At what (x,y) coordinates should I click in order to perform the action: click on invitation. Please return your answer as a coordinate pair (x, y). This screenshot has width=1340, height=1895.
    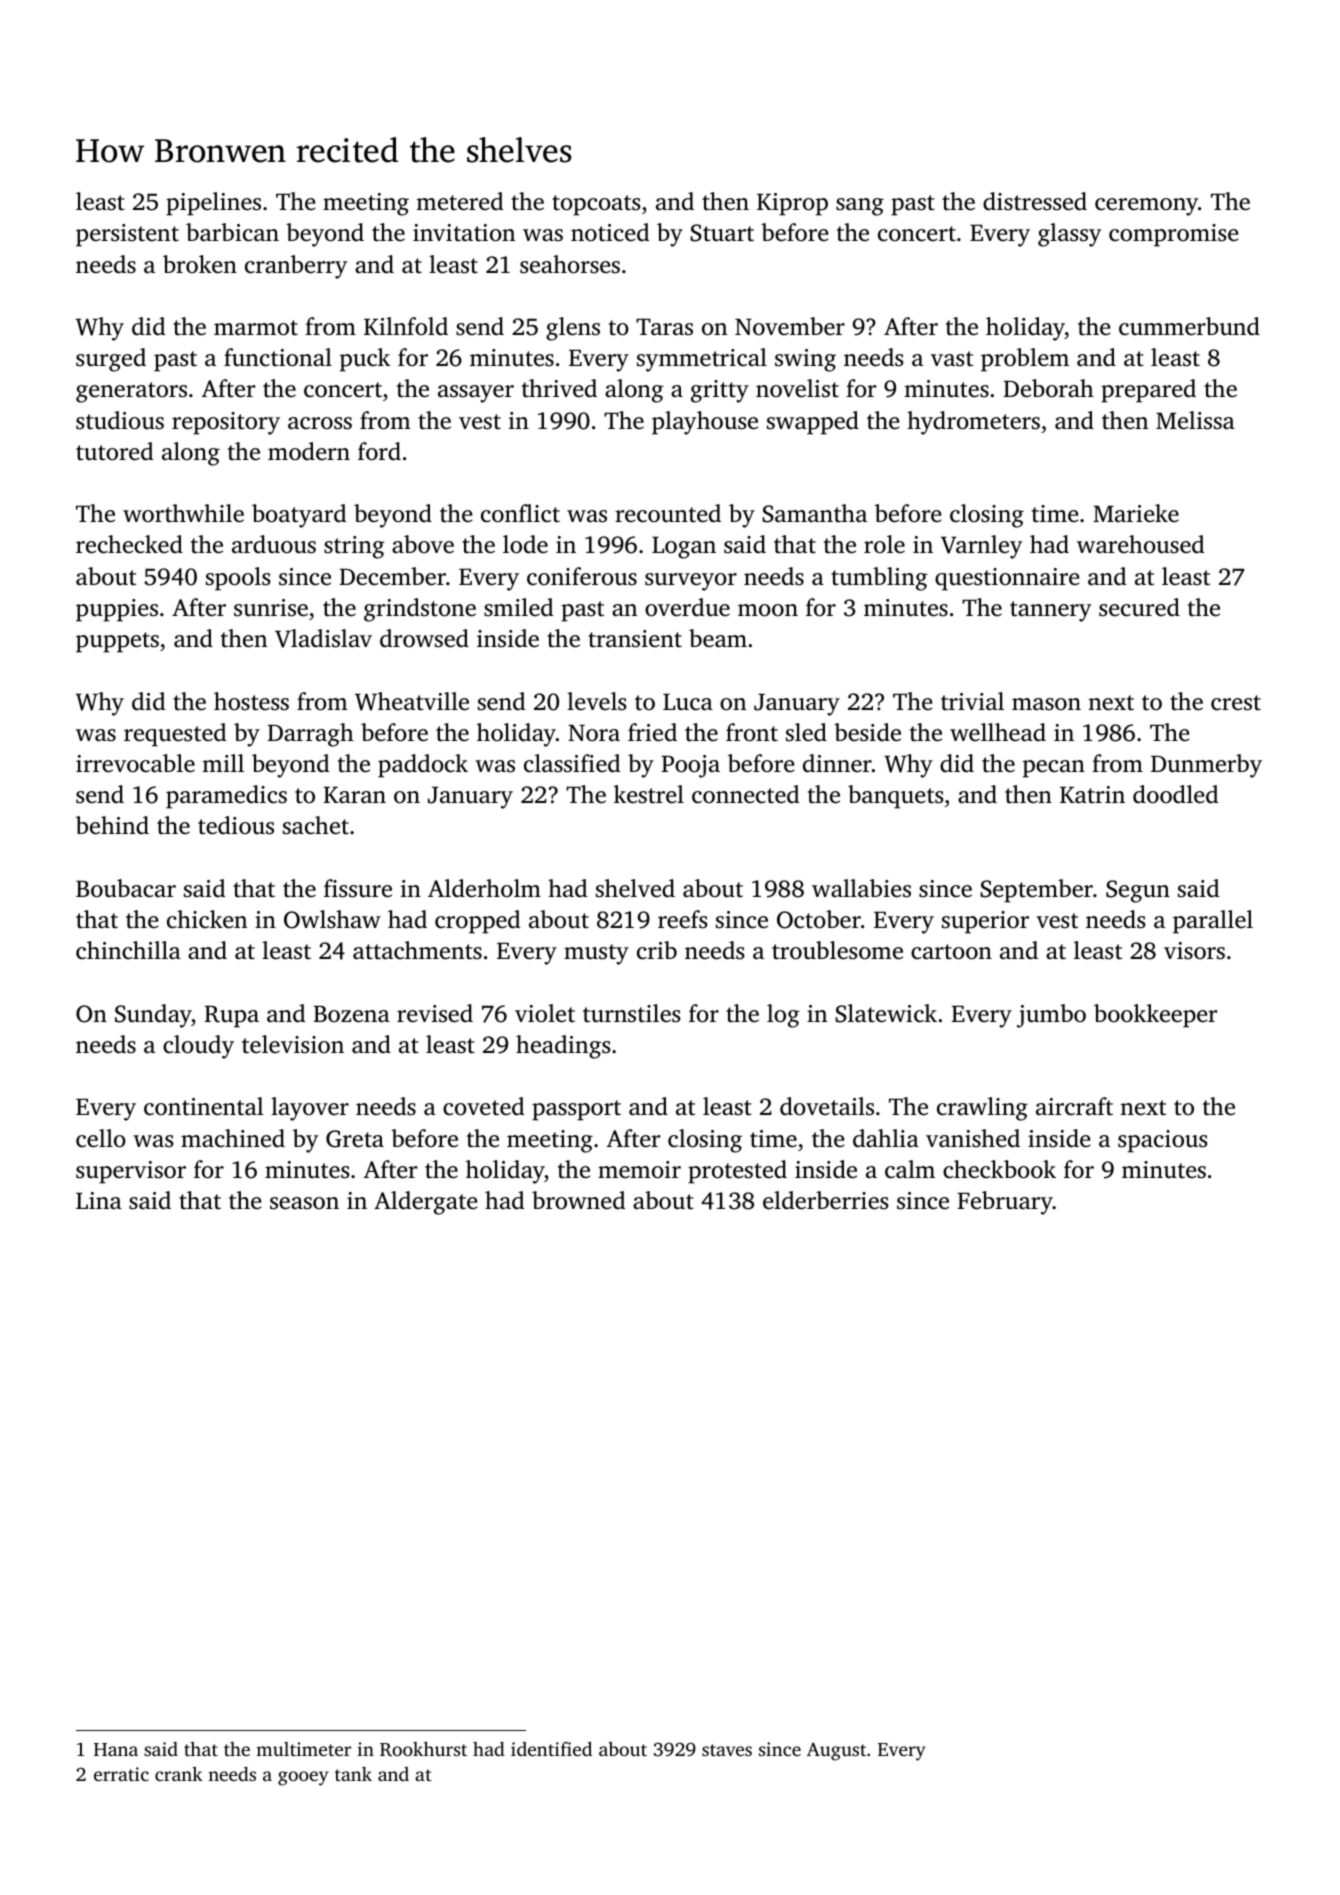
    Looking at the image, I should click on (464, 233).
